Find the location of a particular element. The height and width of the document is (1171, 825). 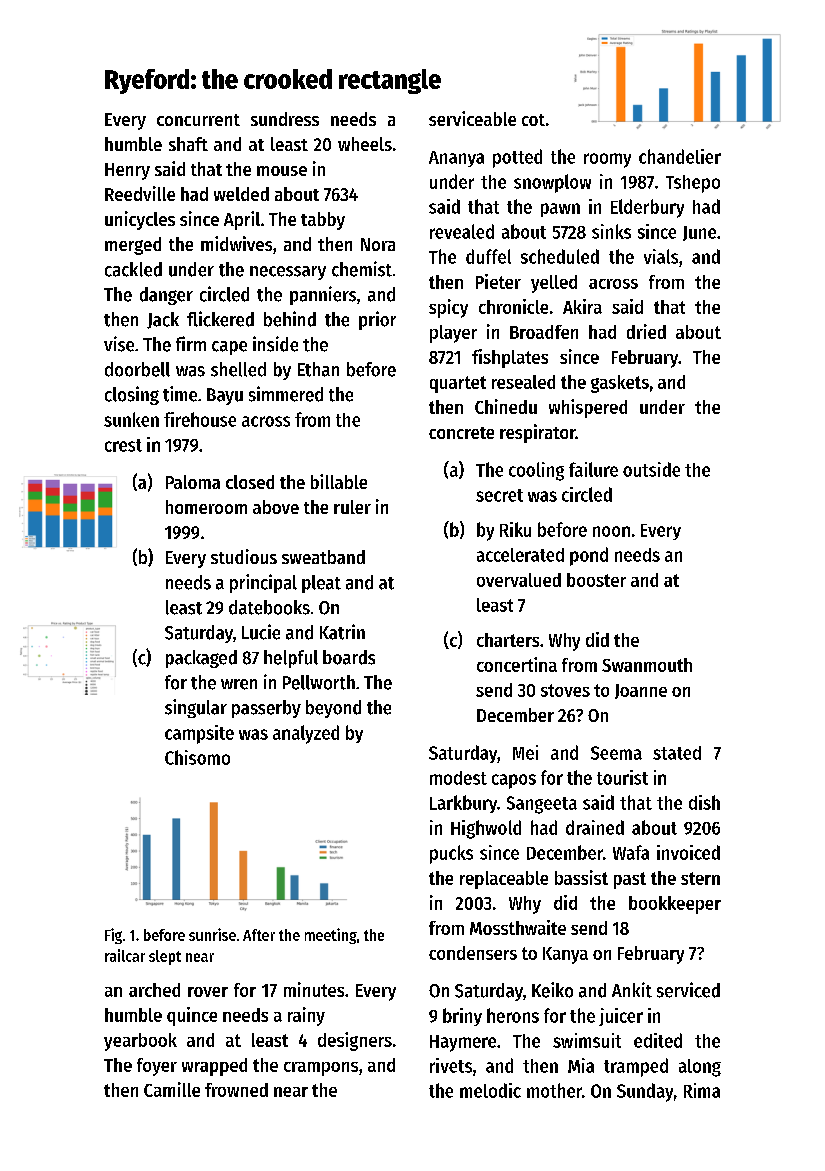

stoves is located at coordinates (565, 690).
